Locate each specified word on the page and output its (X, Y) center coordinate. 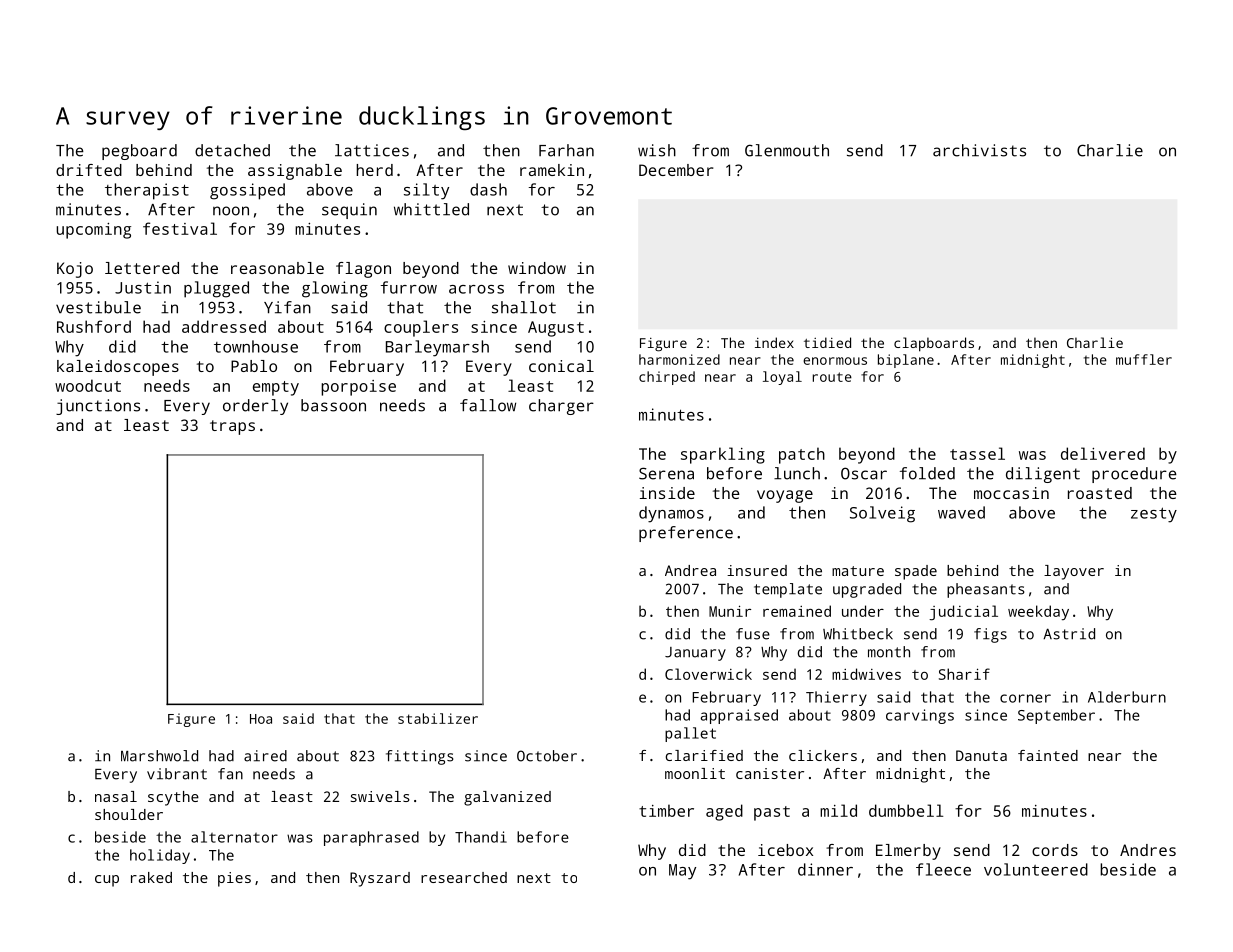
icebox (785, 850)
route (832, 377)
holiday (160, 856)
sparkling (723, 455)
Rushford (94, 326)
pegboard (139, 152)
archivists (979, 150)
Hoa (261, 719)
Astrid (1069, 634)
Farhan (566, 150)
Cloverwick (708, 674)
